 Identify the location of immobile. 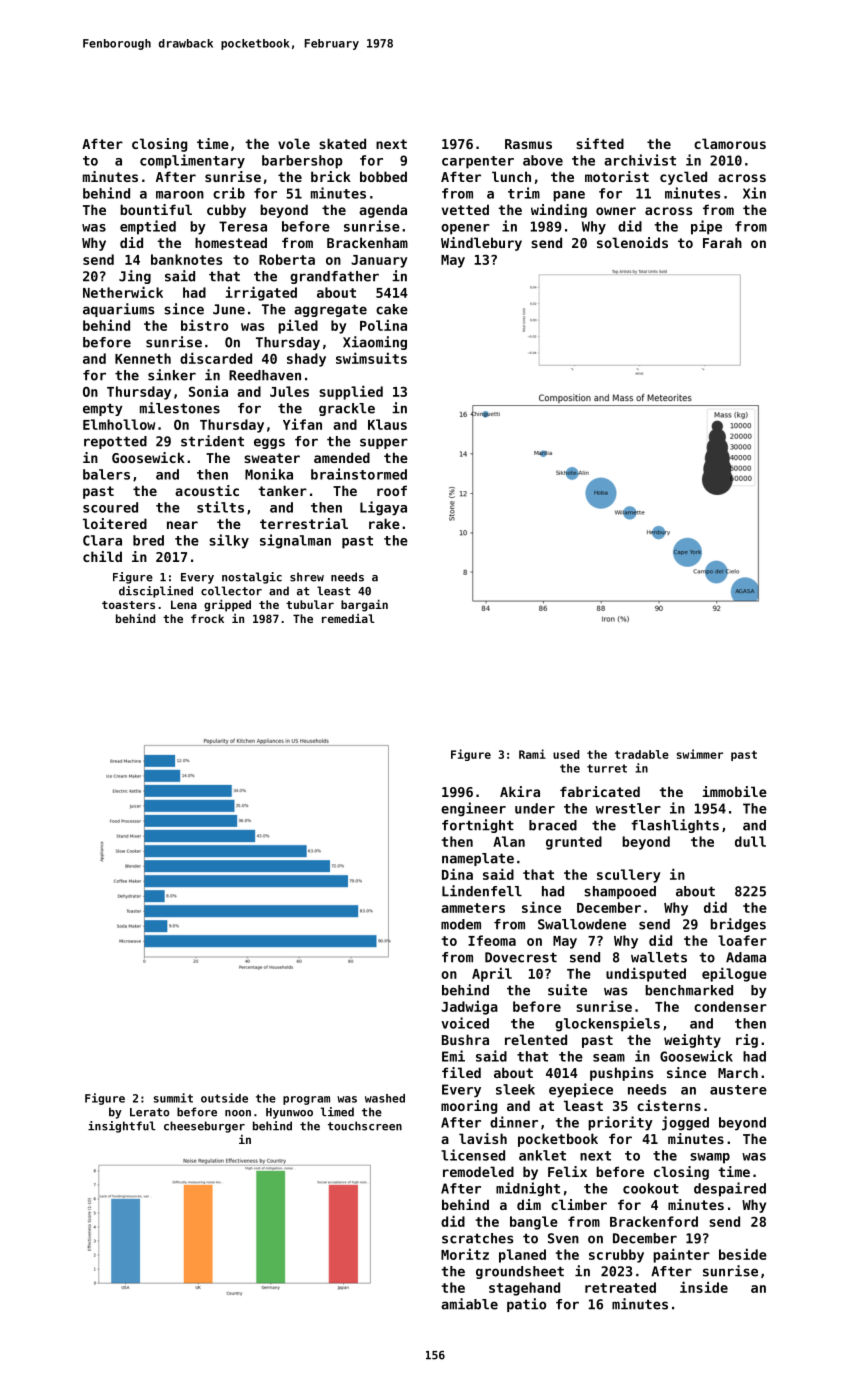
(734, 791).
